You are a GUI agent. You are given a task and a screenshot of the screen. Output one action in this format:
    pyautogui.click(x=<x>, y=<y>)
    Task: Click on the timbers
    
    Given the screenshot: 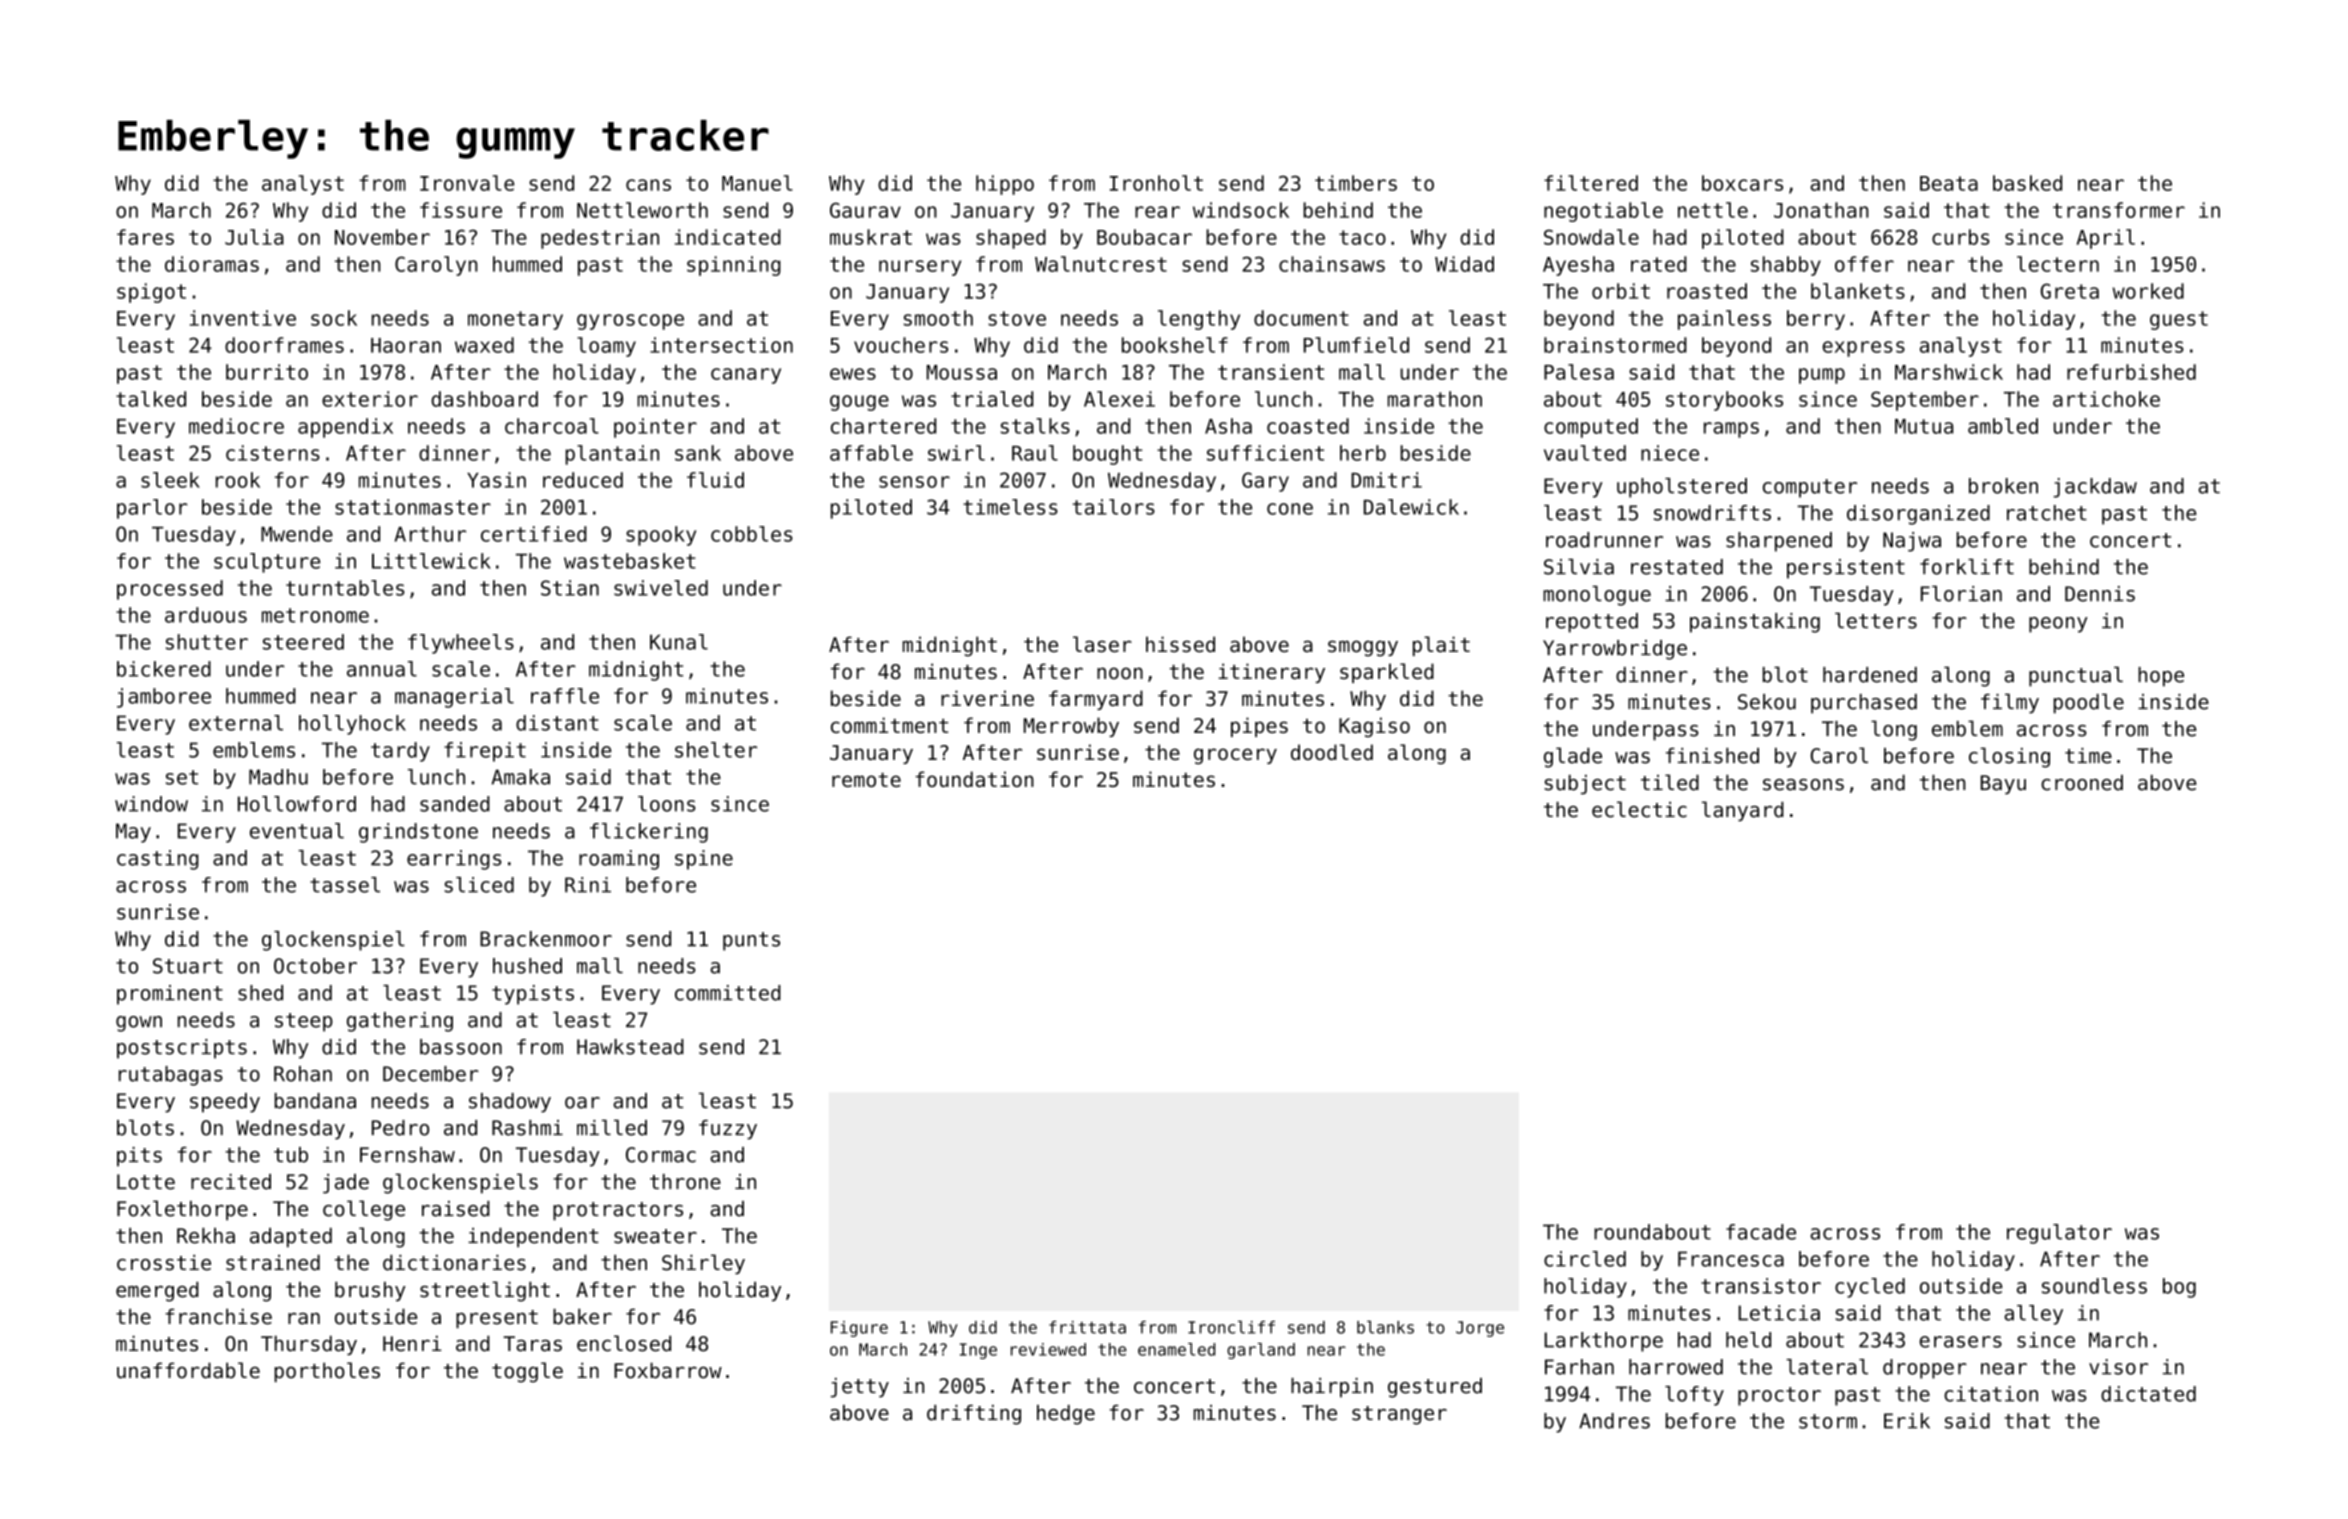 What is the action you would take?
    pyautogui.click(x=1356, y=183)
